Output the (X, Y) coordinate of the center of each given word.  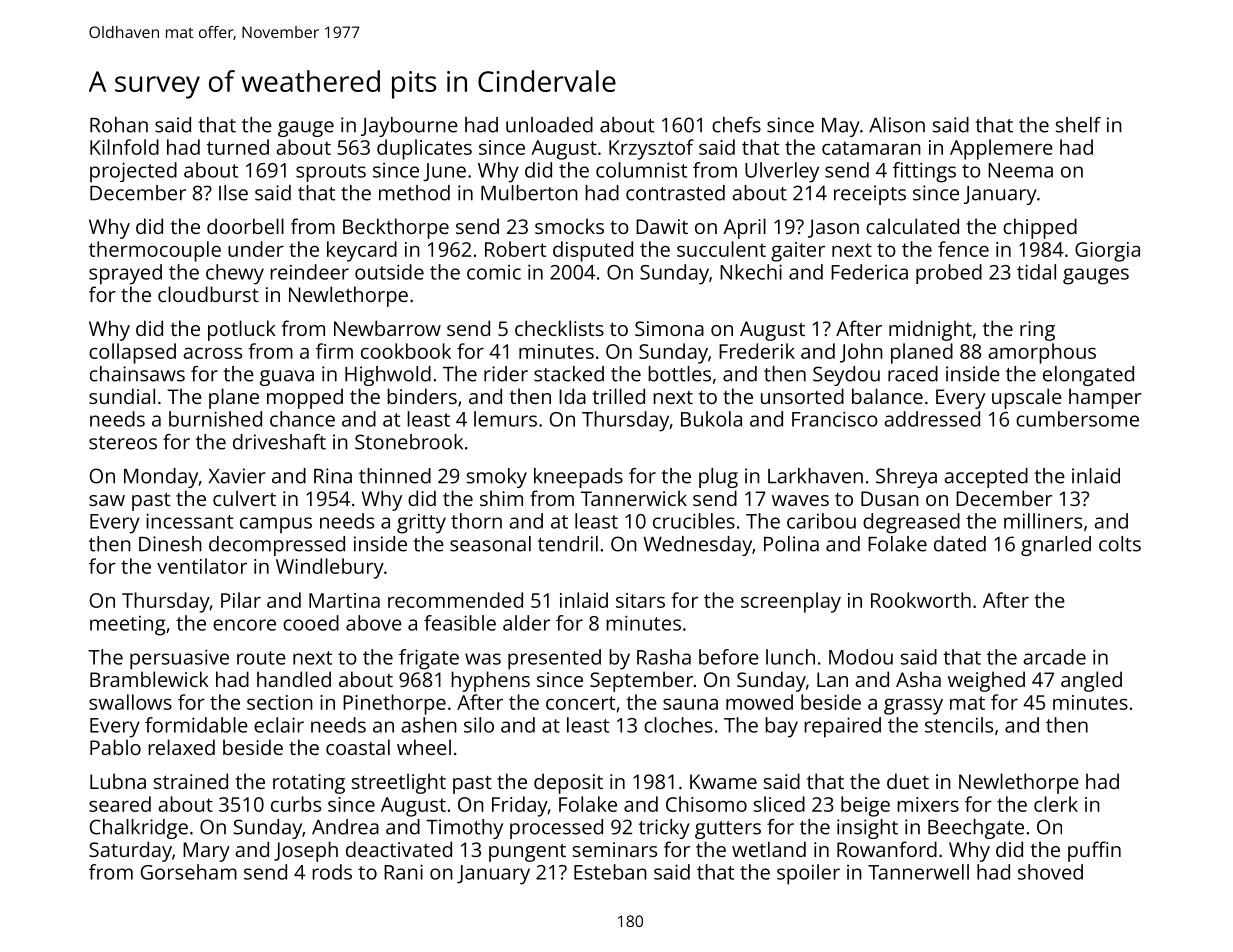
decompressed (277, 546)
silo (479, 725)
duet (908, 781)
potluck (242, 330)
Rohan (119, 125)
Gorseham (189, 872)
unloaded (549, 125)
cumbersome (1077, 419)
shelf (1078, 125)
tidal (1036, 272)
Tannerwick (634, 498)
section (280, 702)
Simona (669, 328)
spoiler (808, 874)
